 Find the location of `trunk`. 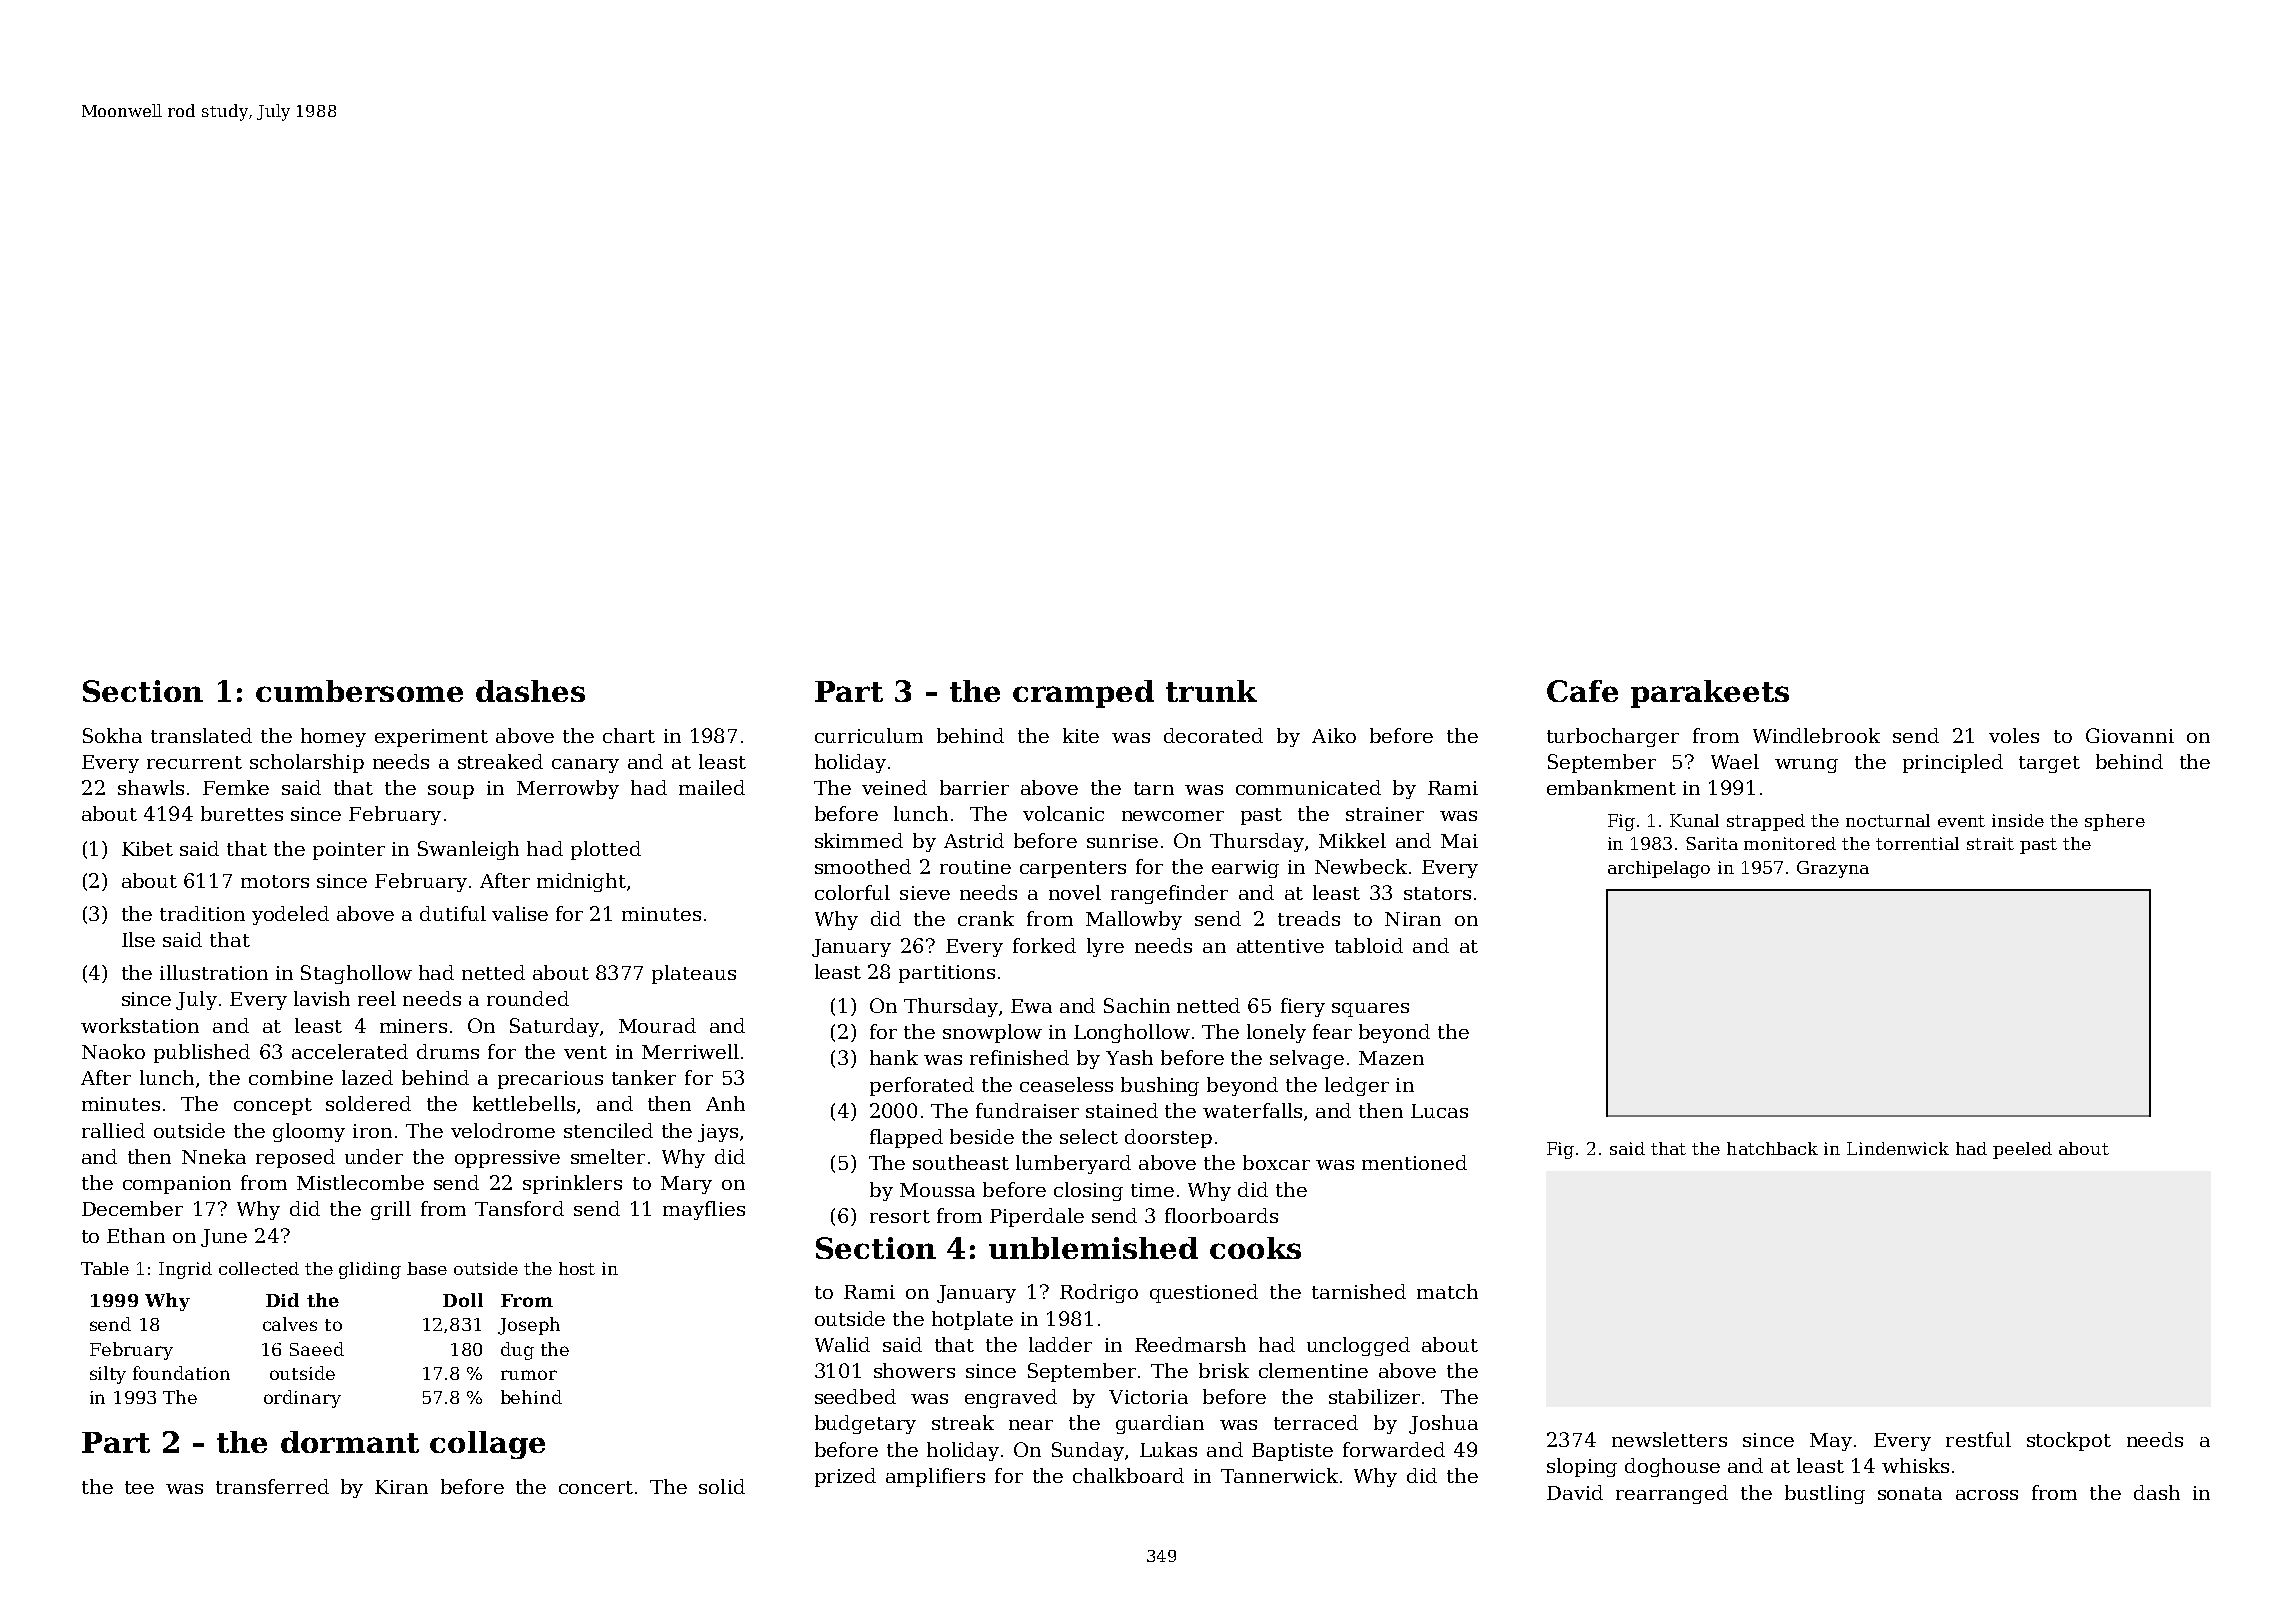

trunk is located at coordinates (1211, 691).
